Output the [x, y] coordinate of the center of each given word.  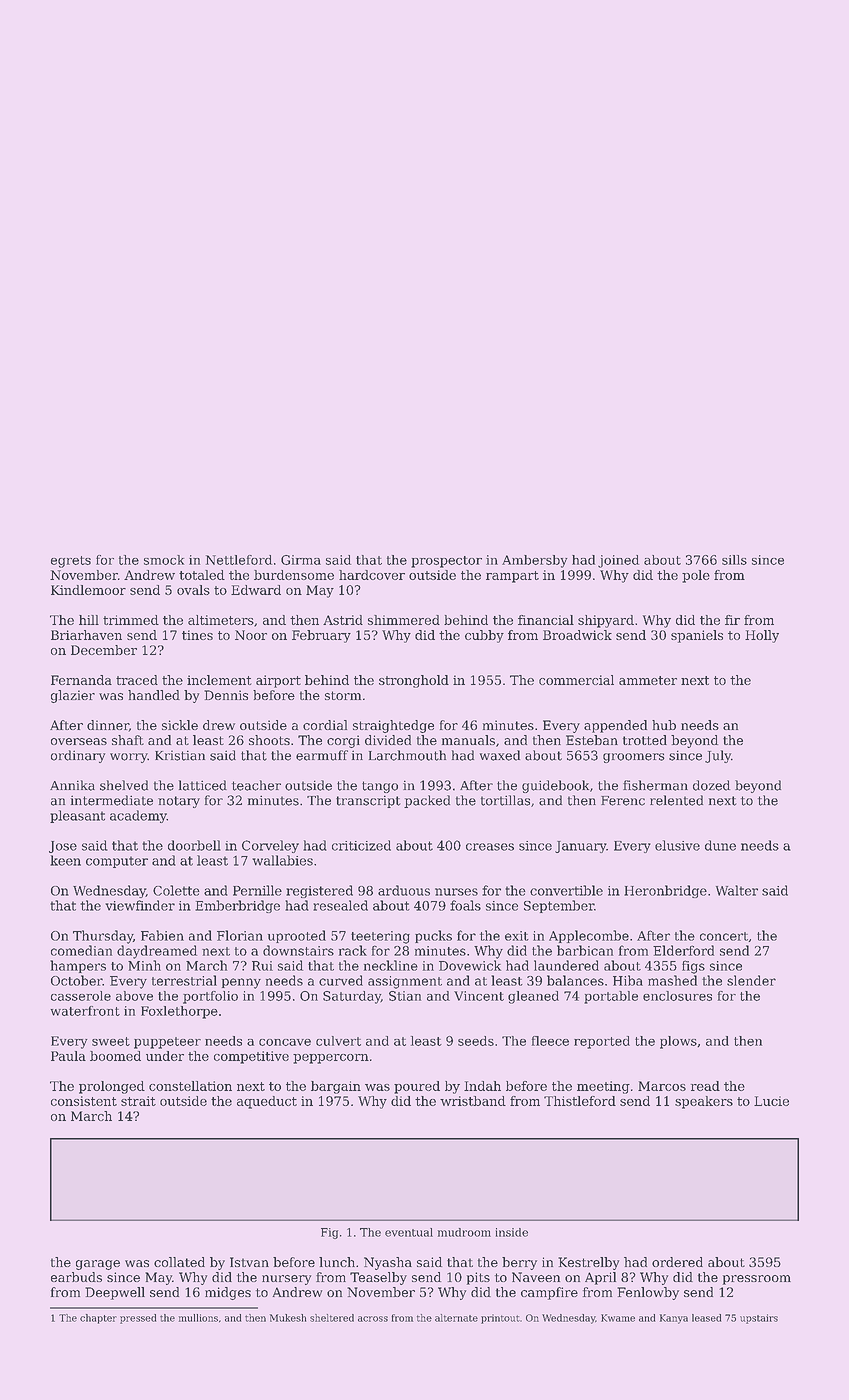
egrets [71, 562]
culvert [338, 1041]
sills [734, 560]
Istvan [249, 1262]
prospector [446, 562]
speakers [704, 1102]
